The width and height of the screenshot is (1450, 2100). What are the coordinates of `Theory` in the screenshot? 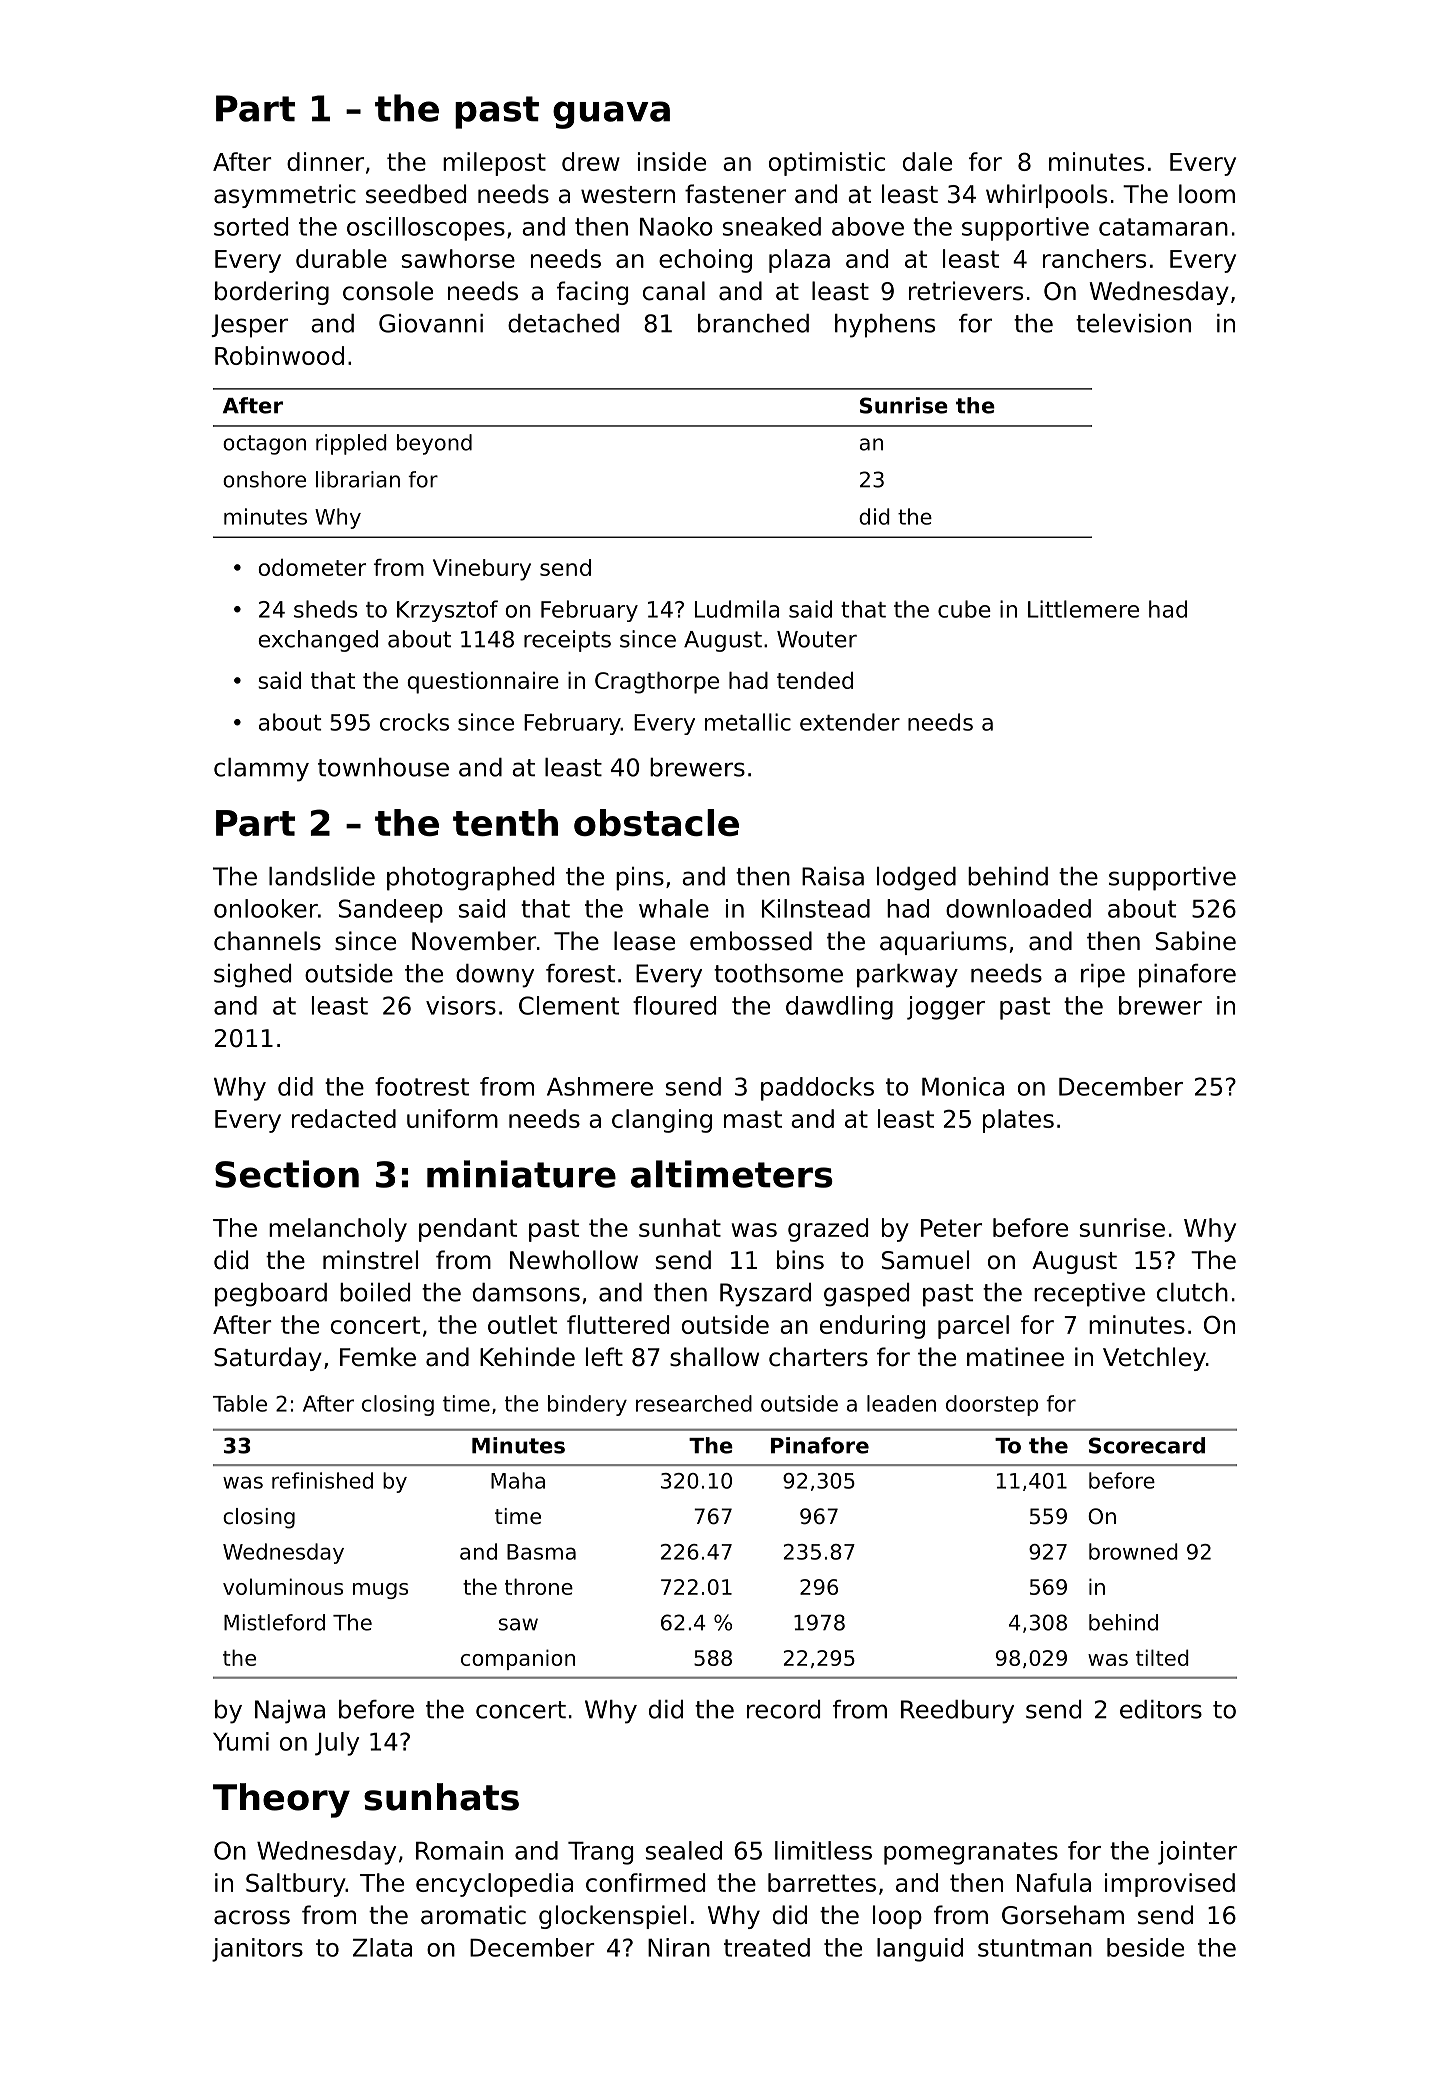 It's located at (281, 1800).
